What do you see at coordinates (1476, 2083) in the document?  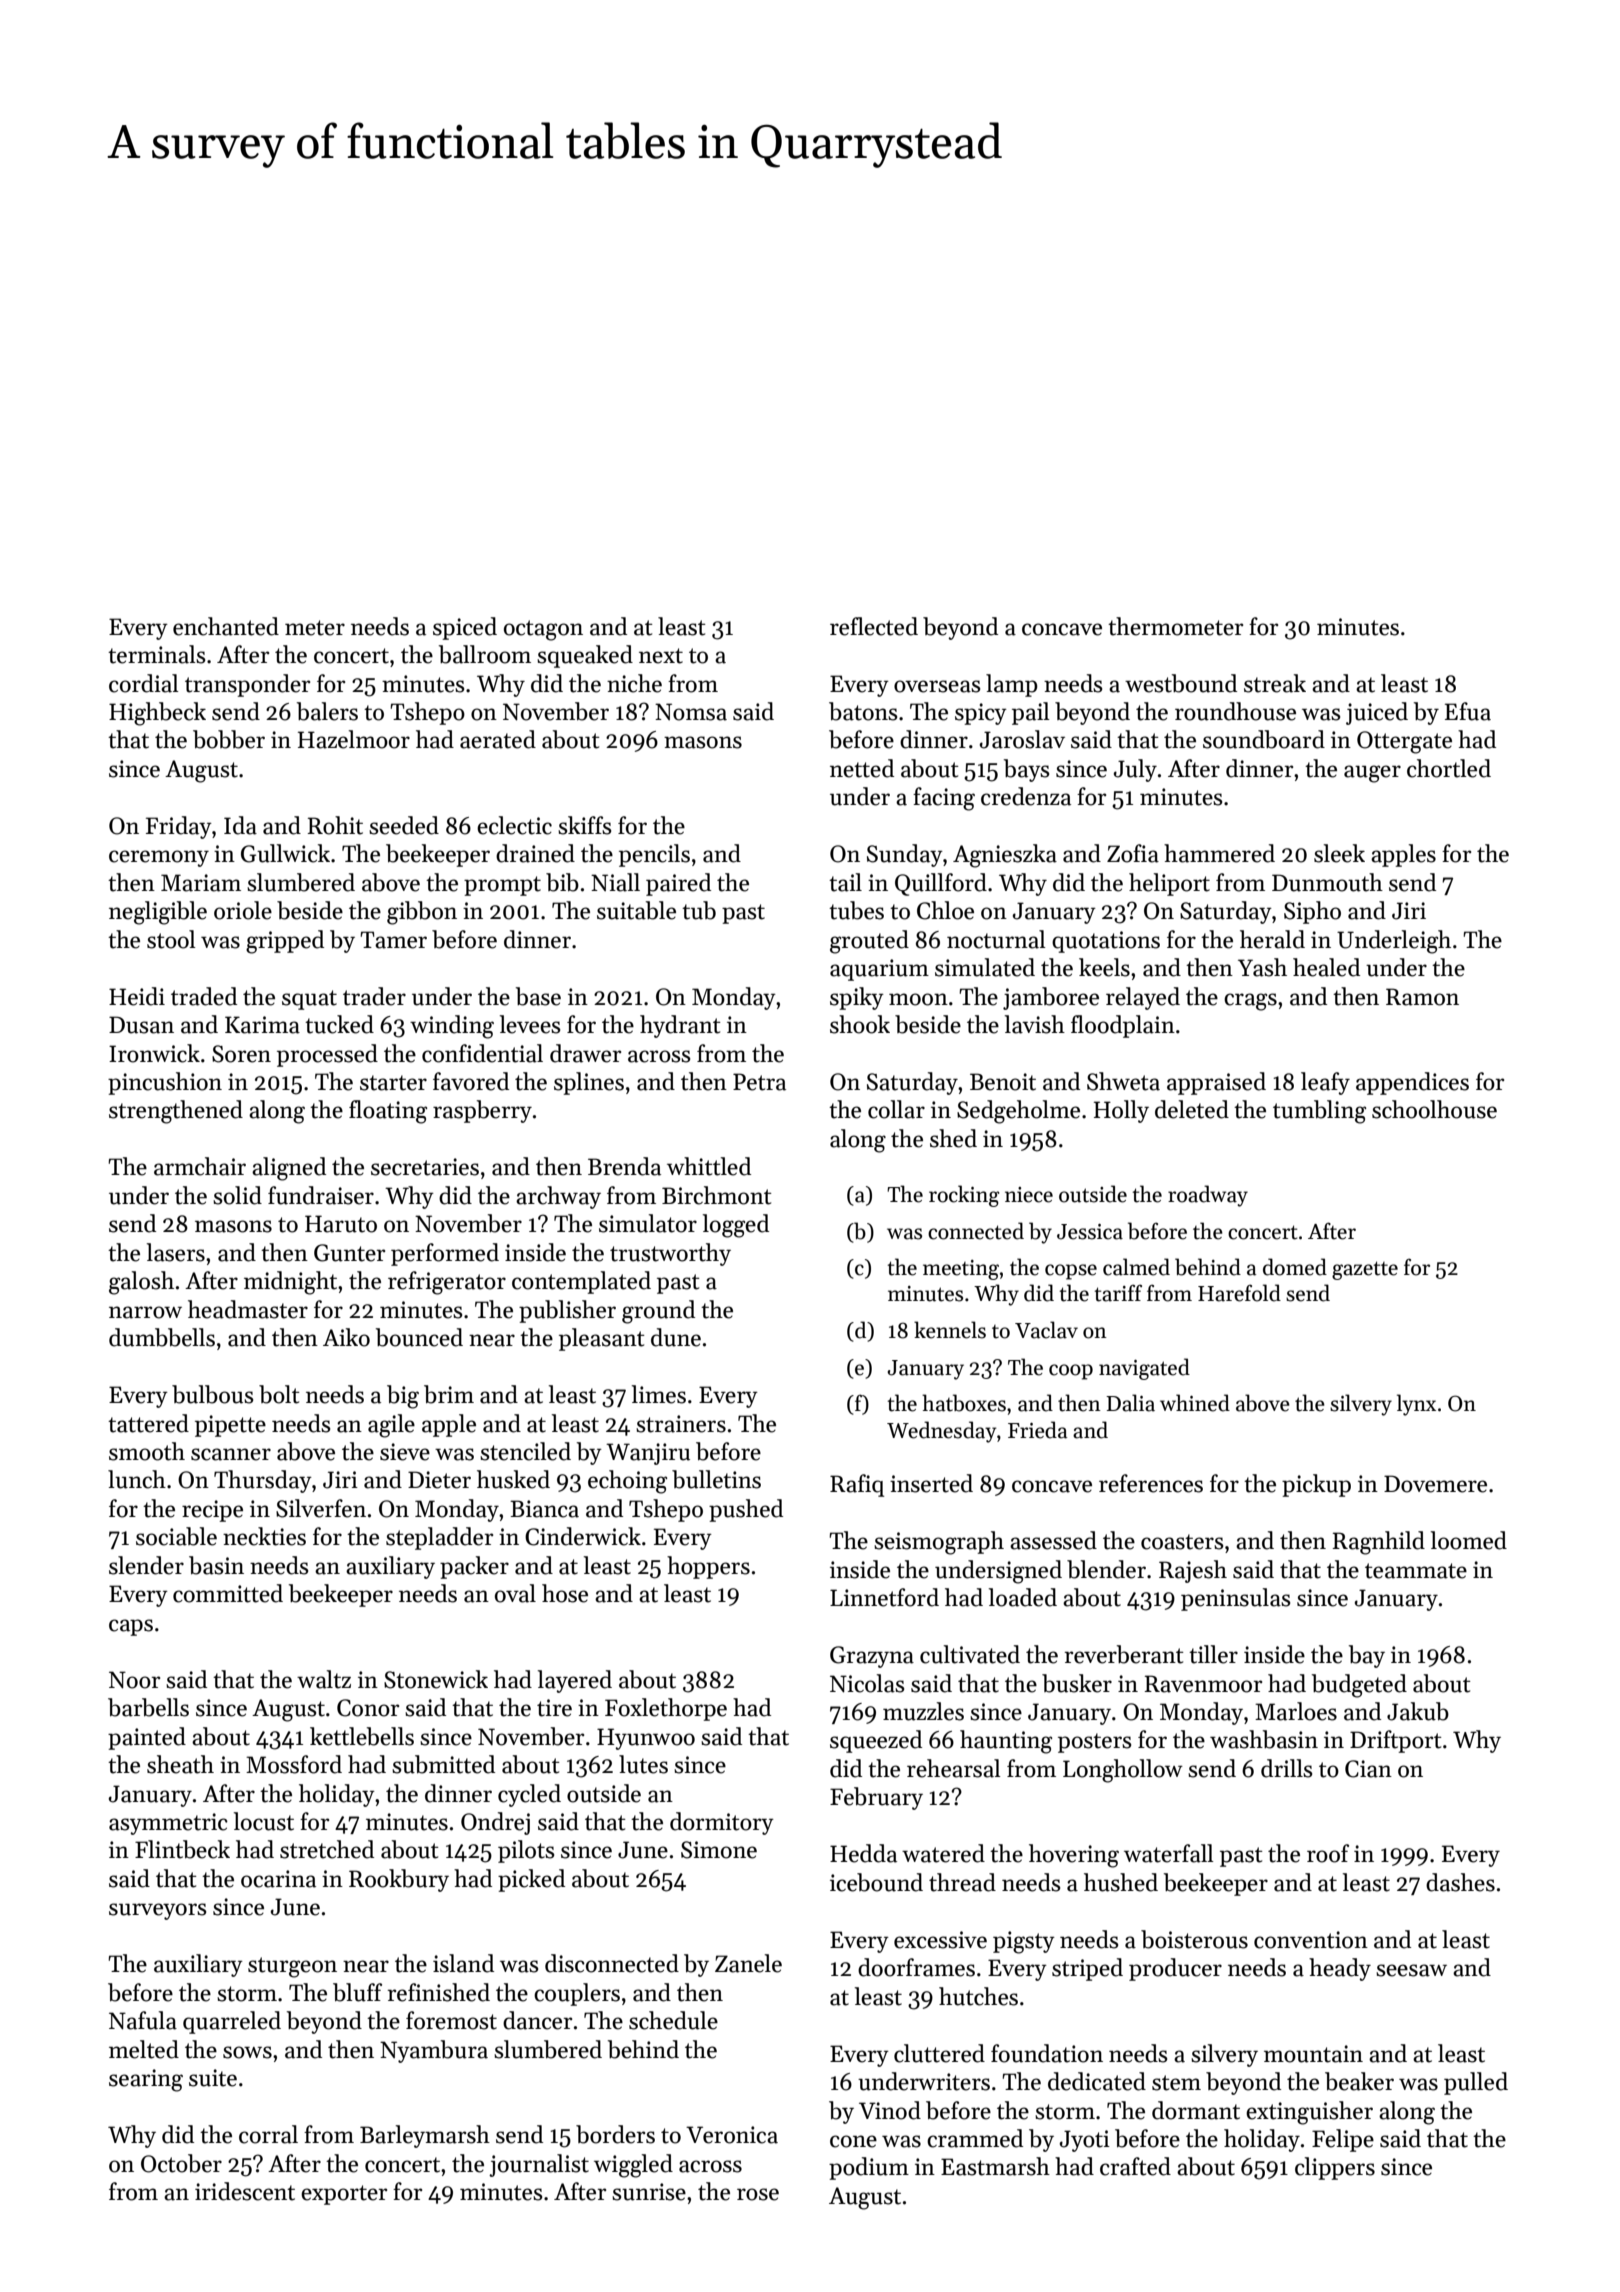 I see `pulled` at bounding box center [1476, 2083].
